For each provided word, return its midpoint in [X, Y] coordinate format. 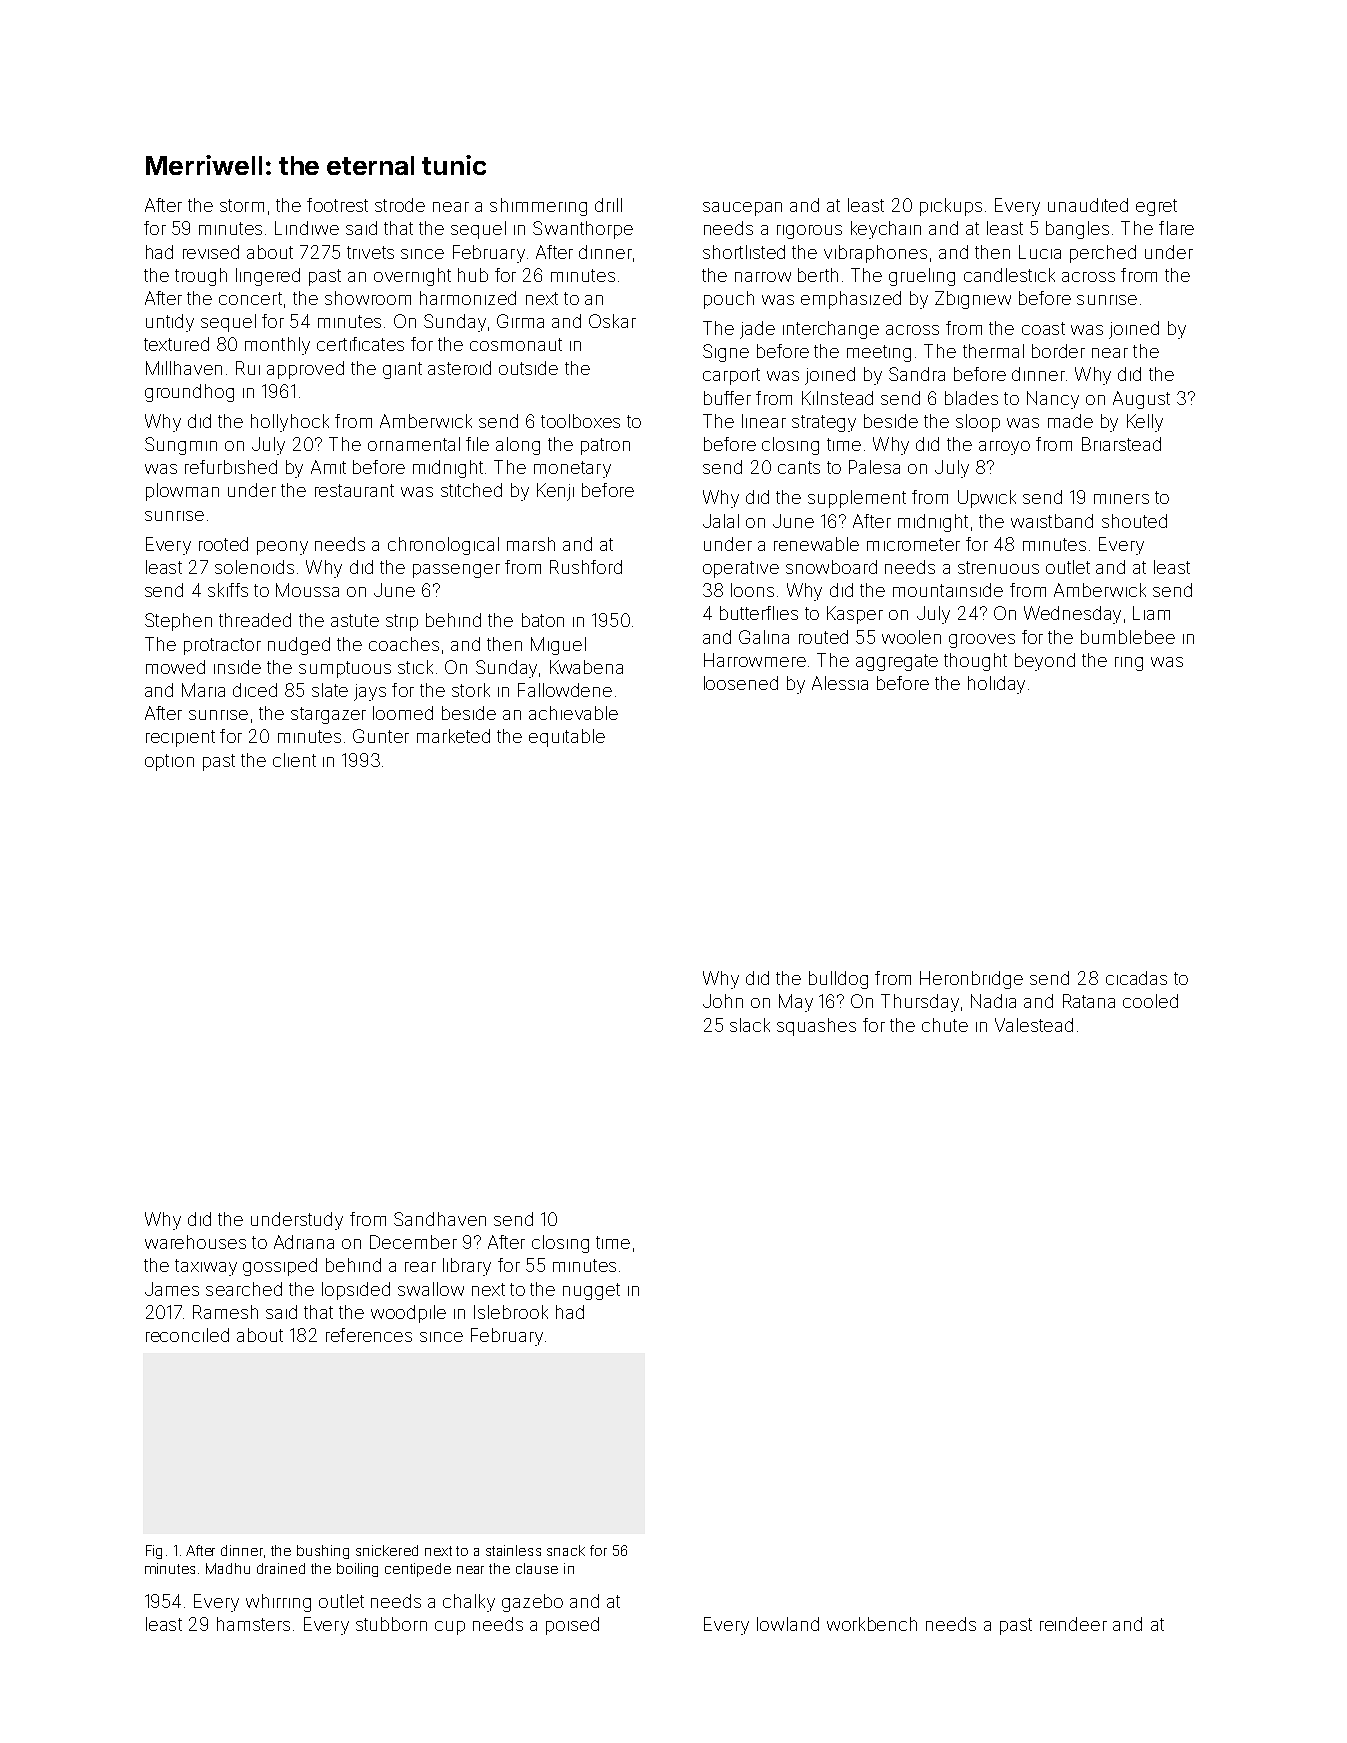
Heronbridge [971, 980]
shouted [1134, 521]
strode [400, 205]
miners [1121, 499]
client [294, 760]
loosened [741, 683]
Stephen [178, 622]
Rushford [586, 567]
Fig [154, 1552]
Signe [726, 353]
